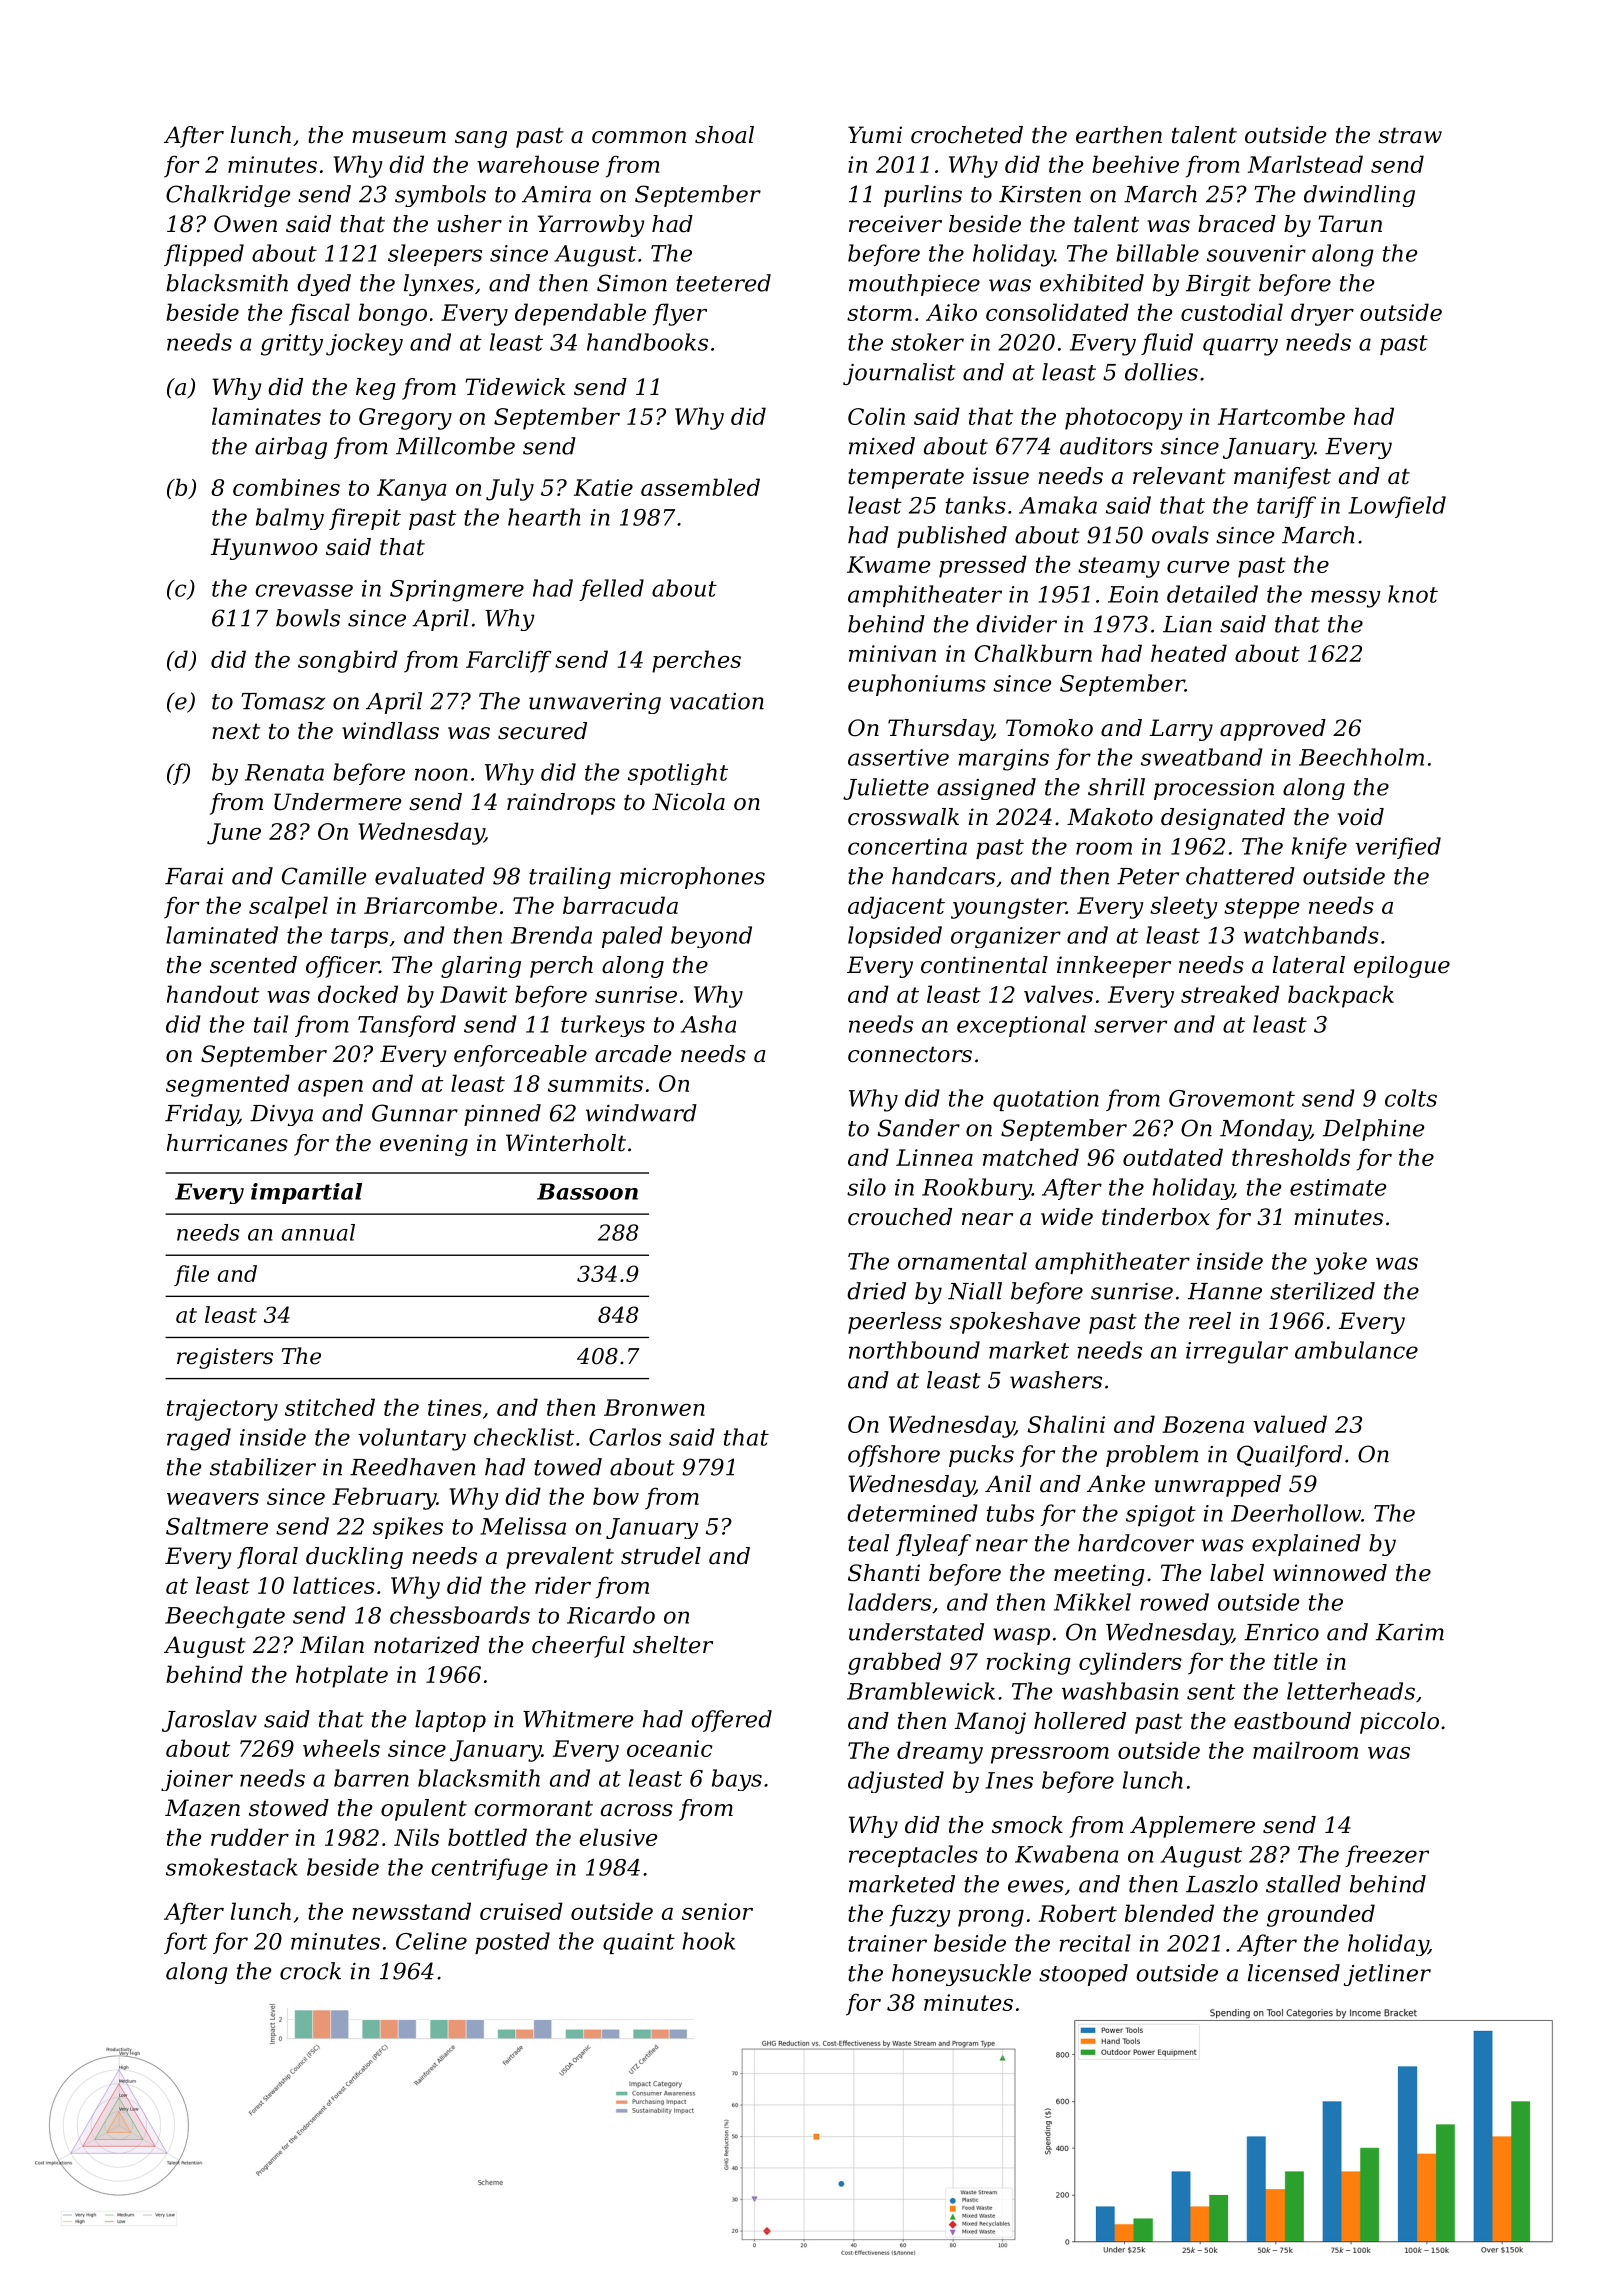  What do you see at coordinates (1322, 314) in the screenshot?
I see `dryer` at bounding box center [1322, 314].
